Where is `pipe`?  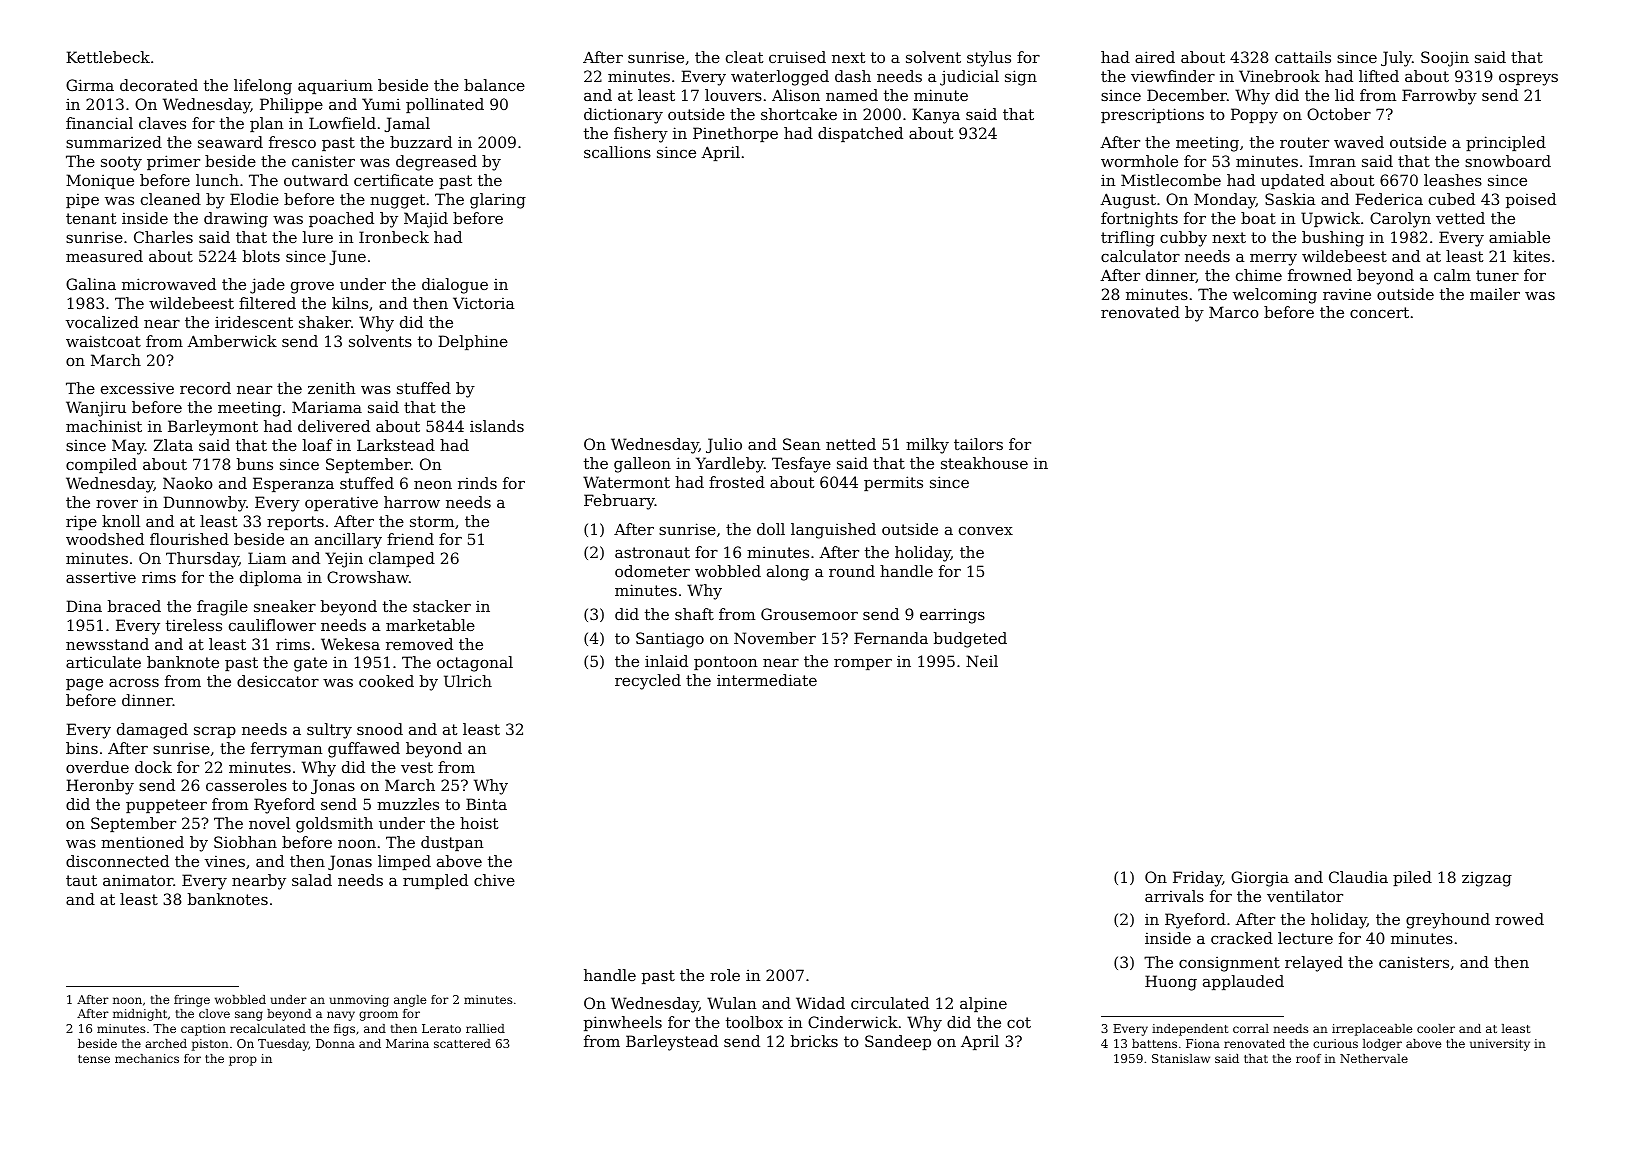 pipe is located at coordinates (82, 200).
